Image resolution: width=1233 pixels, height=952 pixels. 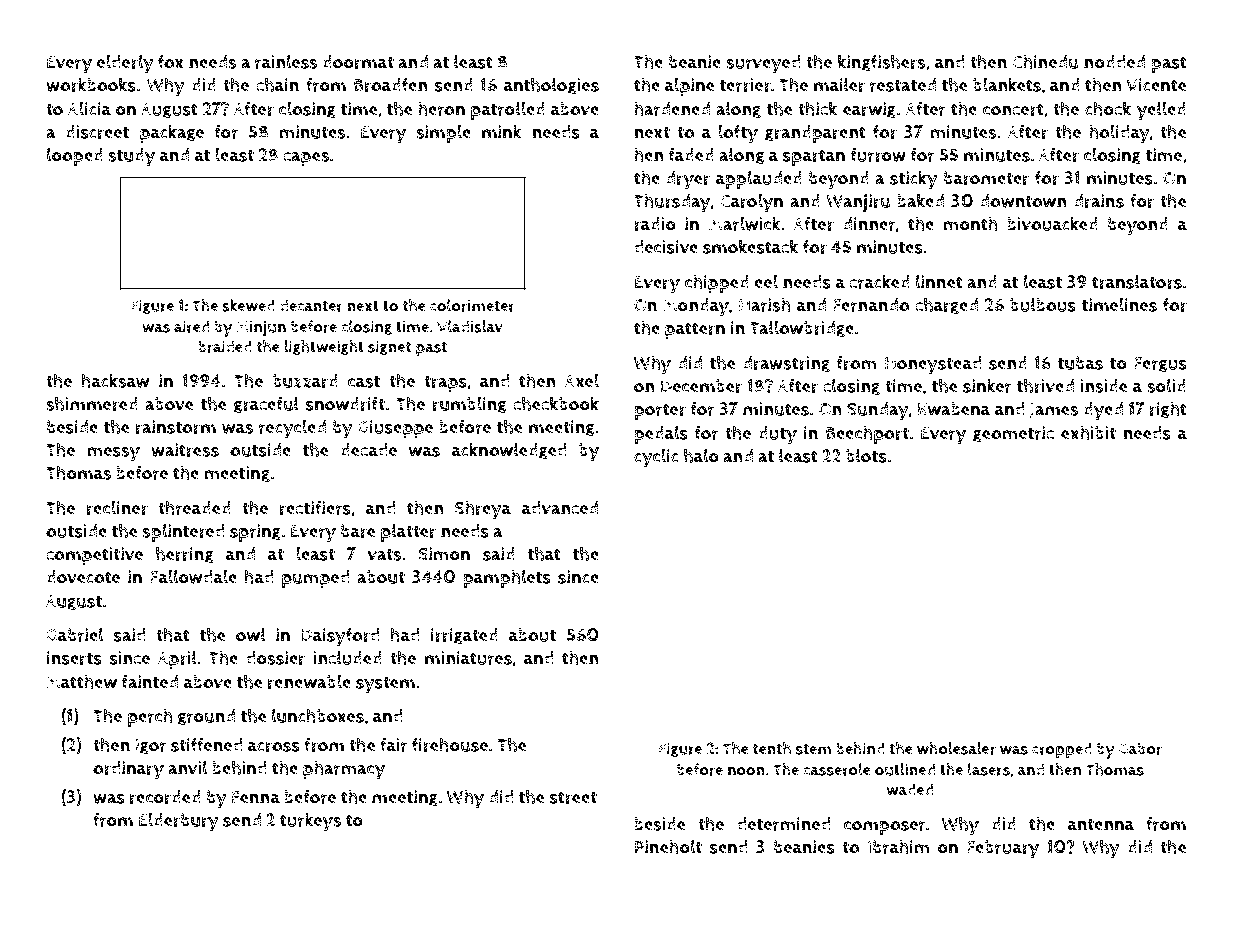 I want to click on surveyed, so click(x=763, y=64).
